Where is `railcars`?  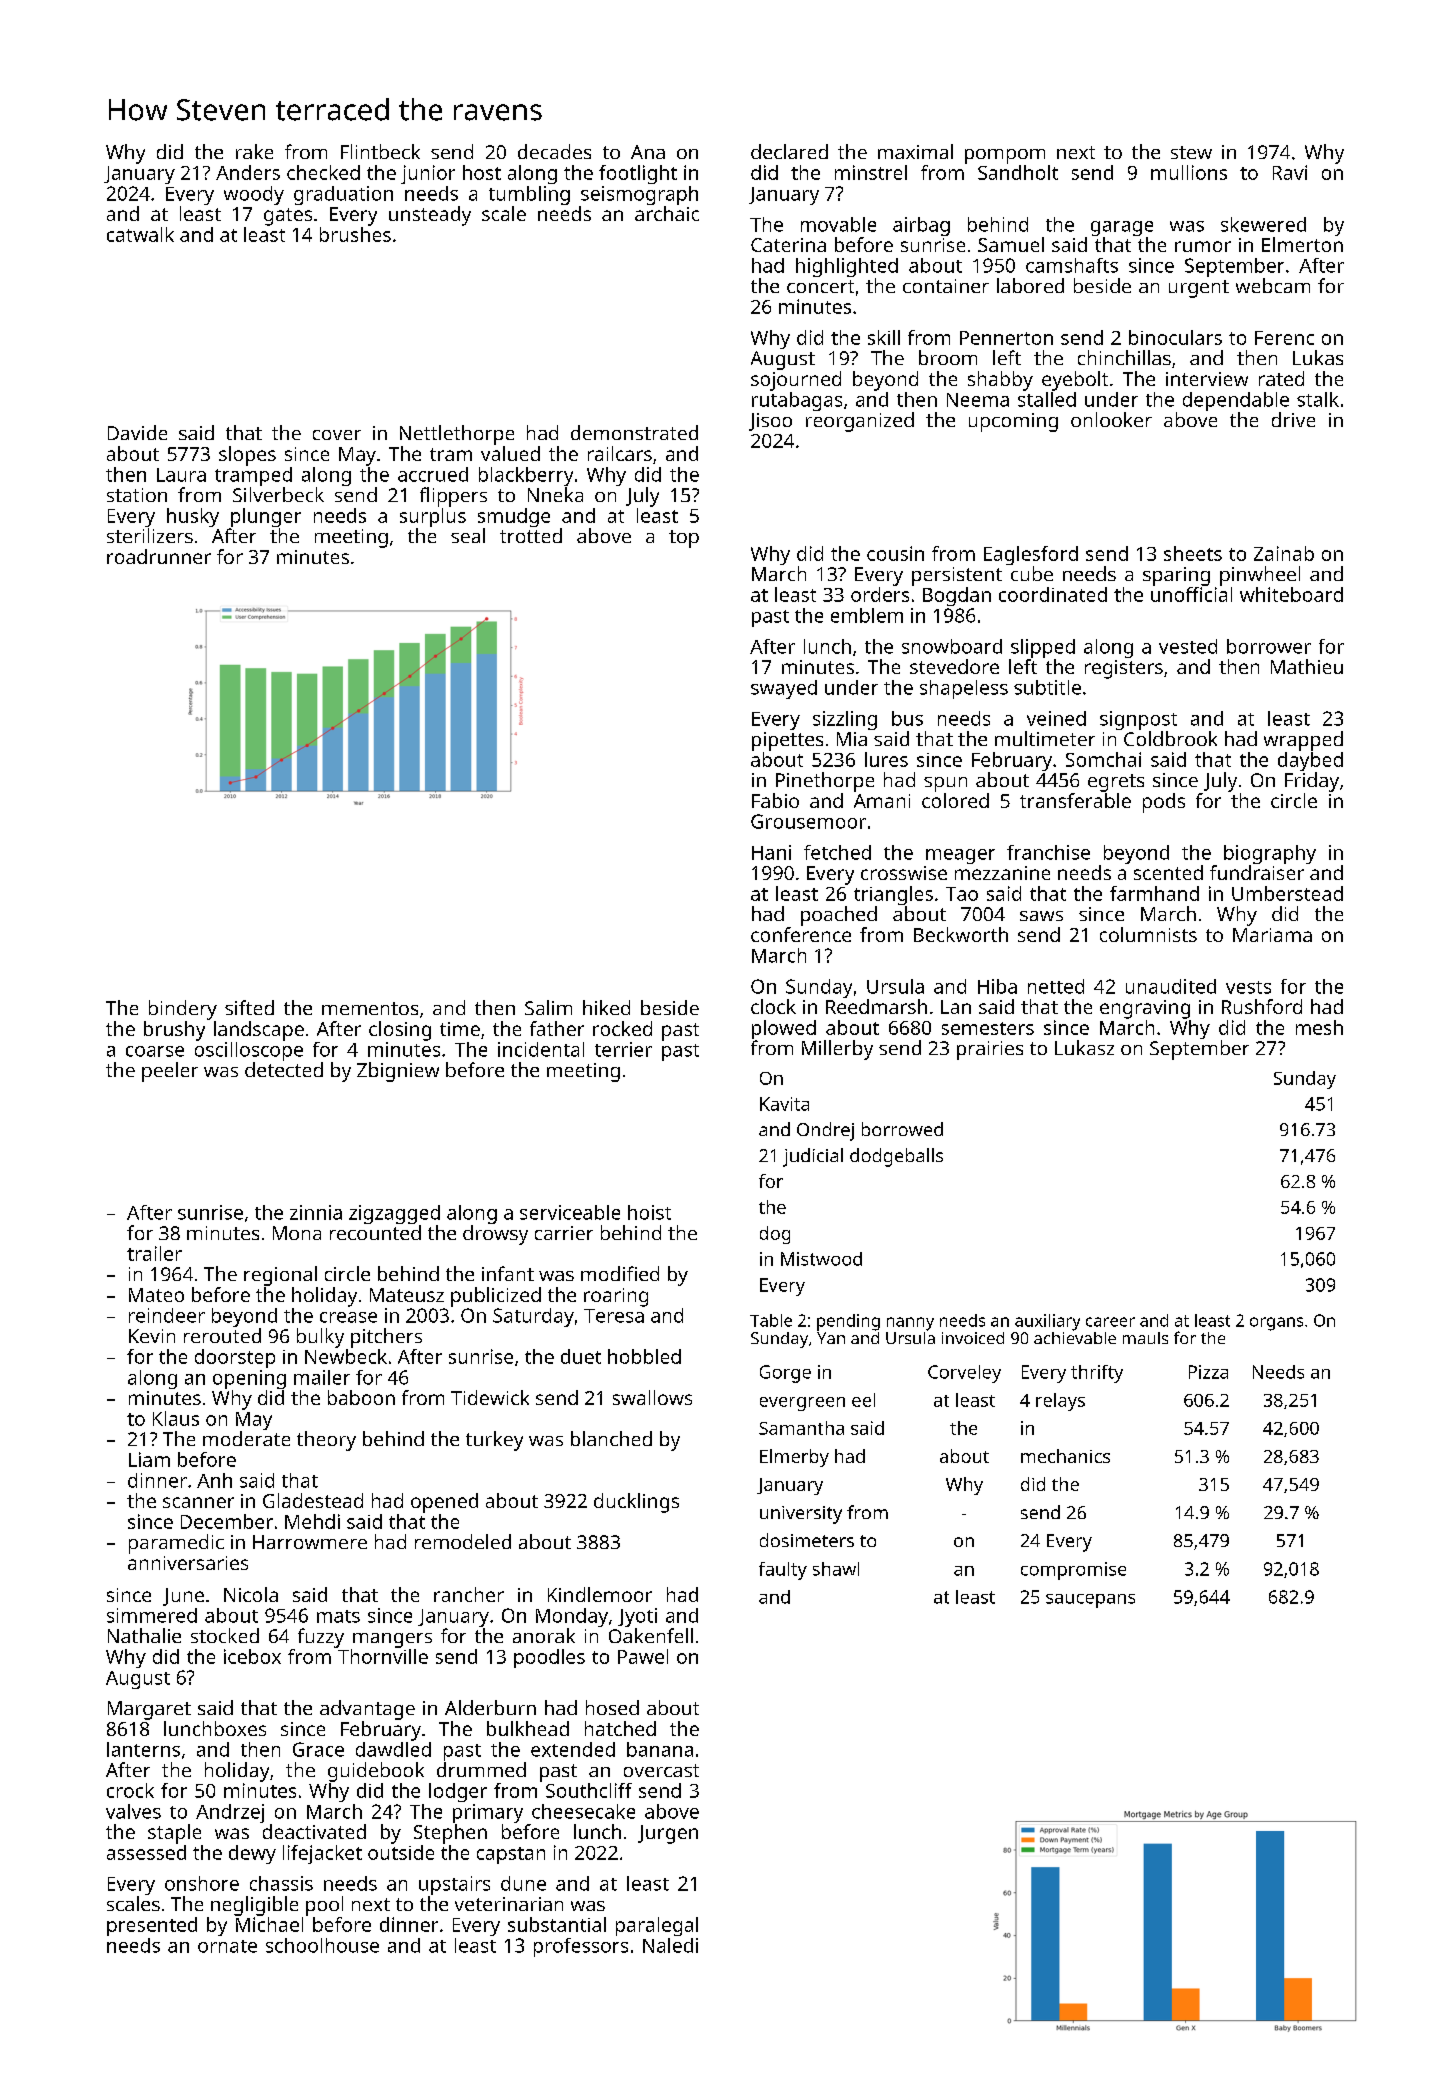 railcars is located at coordinates (620, 453).
